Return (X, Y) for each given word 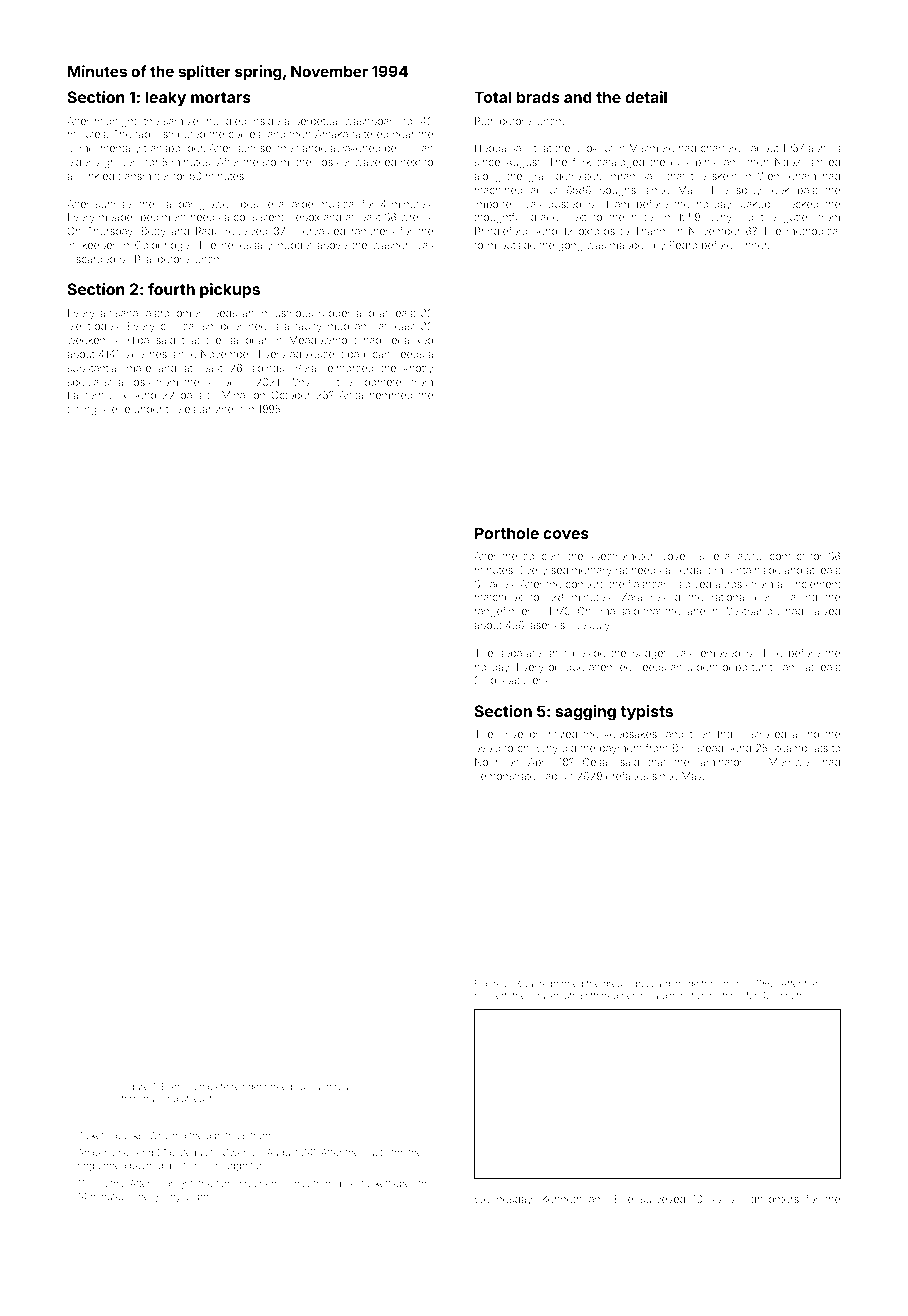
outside (518, 245)
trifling (81, 410)
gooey (166, 1198)
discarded (91, 259)
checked (797, 204)
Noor (486, 762)
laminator (721, 762)
